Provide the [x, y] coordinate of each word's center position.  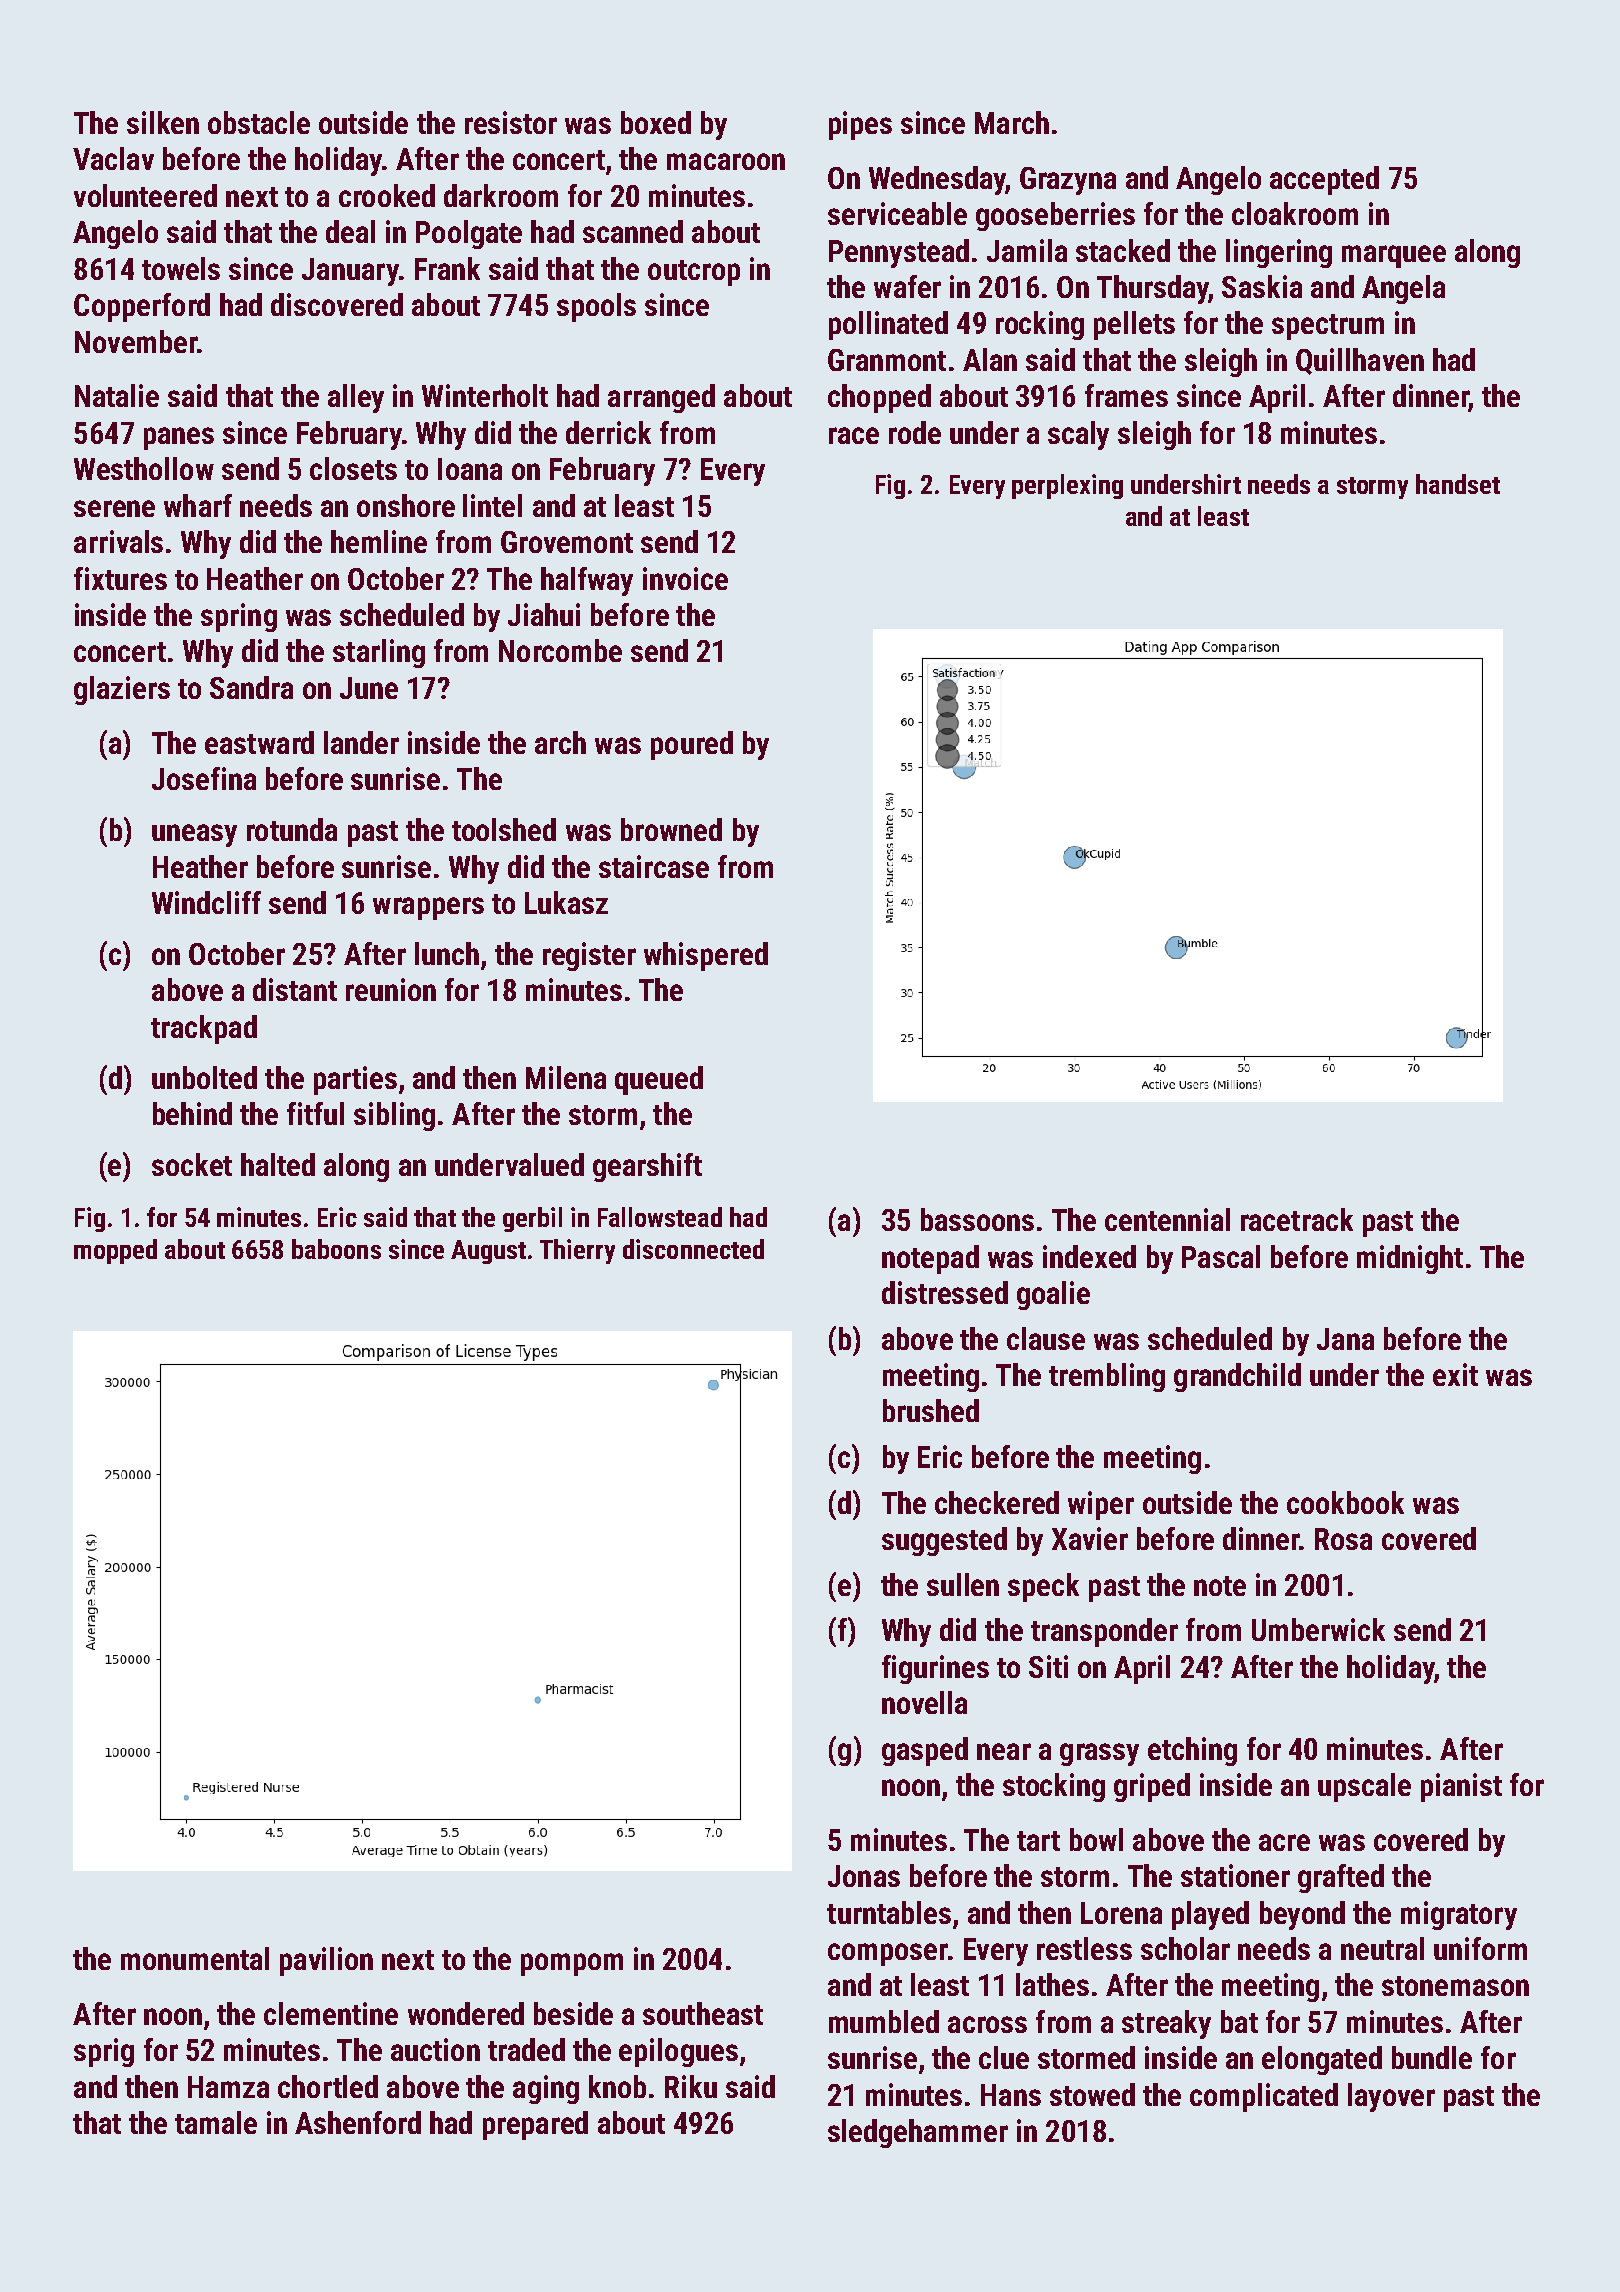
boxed [656, 122]
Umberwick [1318, 1629]
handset [1458, 484]
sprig [104, 2052]
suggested [944, 1541]
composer [888, 1954]
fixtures [120, 578]
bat [1239, 2021]
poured [692, 745]
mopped [115, 1251]
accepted [1324, 180]
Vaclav [113, 158]
